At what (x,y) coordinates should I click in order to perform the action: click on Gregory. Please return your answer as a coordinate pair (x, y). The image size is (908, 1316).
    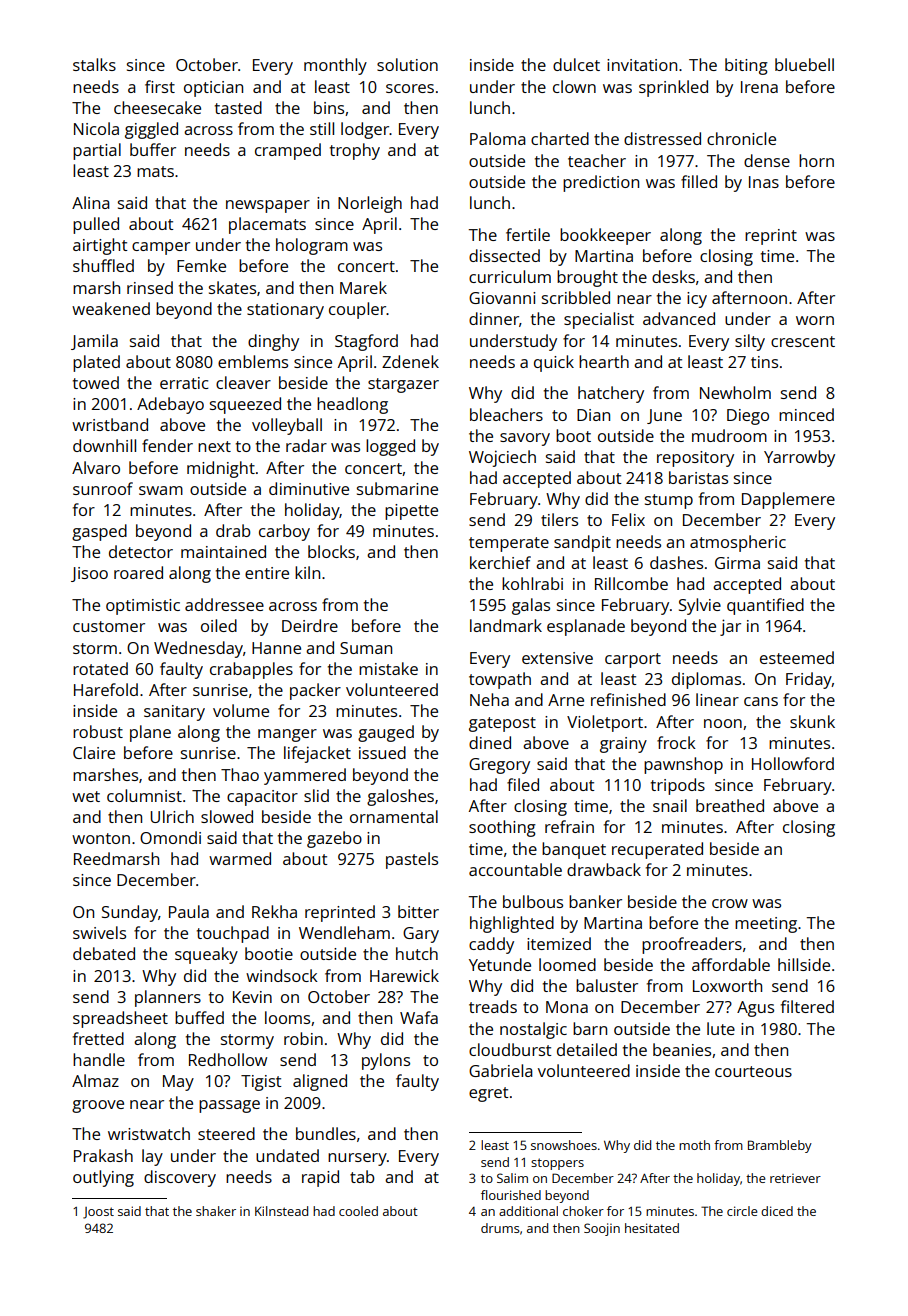
    Looking at the image, I should click on (499, 766).
